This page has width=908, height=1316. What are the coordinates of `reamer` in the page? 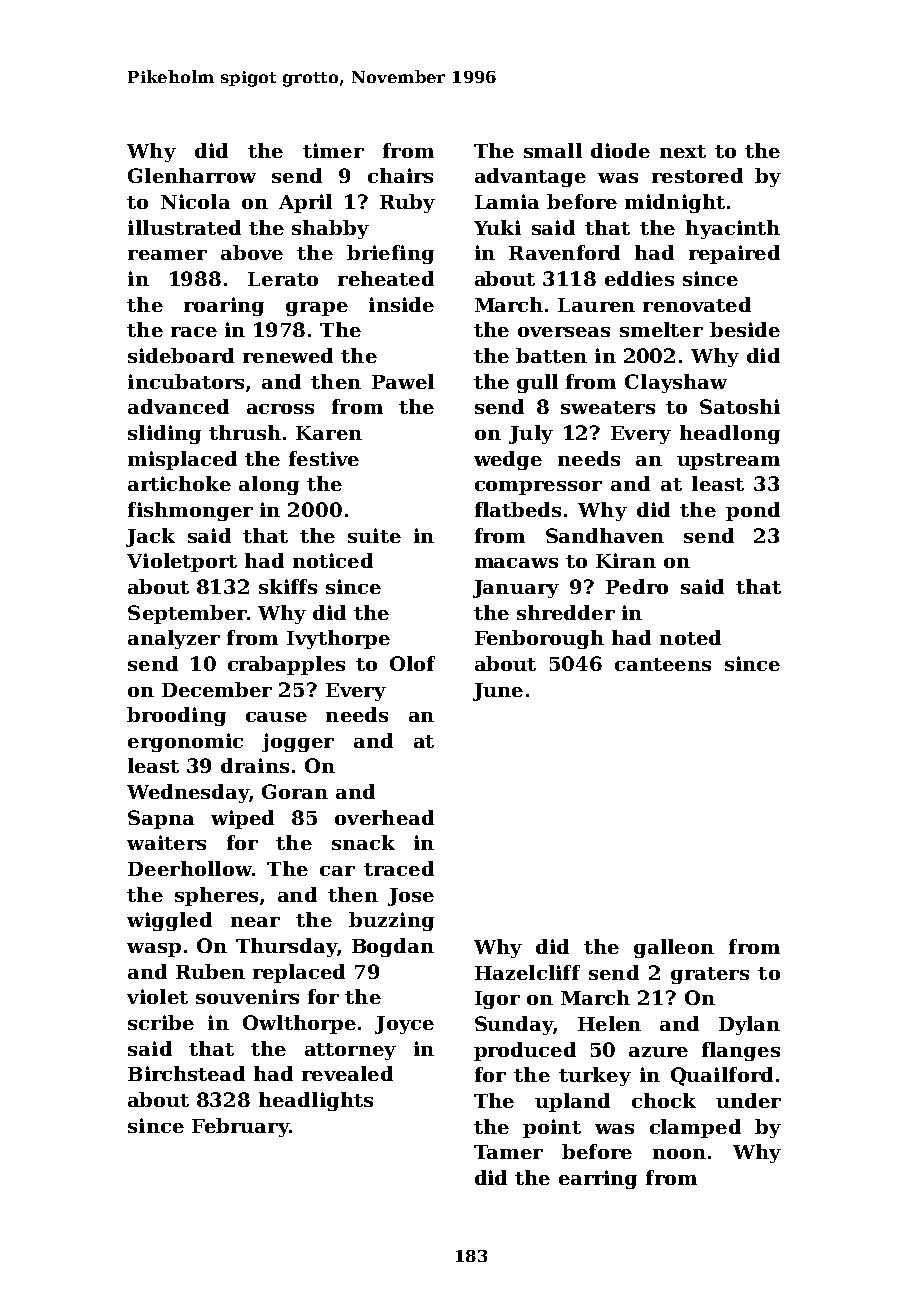 It's located at (167, 255).
